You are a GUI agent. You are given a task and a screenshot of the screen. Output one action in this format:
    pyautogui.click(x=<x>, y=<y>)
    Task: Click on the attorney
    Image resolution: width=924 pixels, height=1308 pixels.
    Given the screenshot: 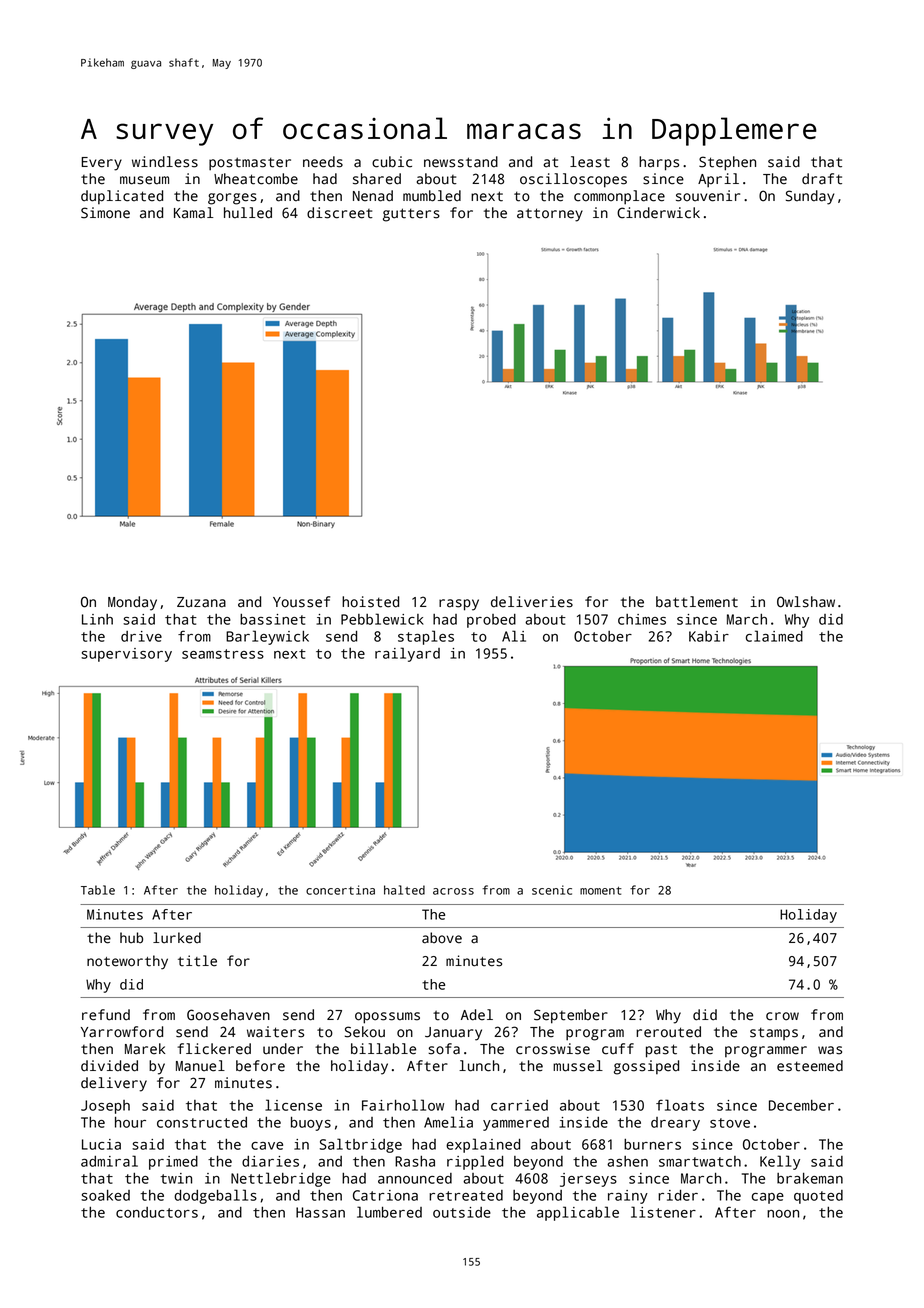 What is the action you would take?
    pyautogui.click(x=550, y=215)
